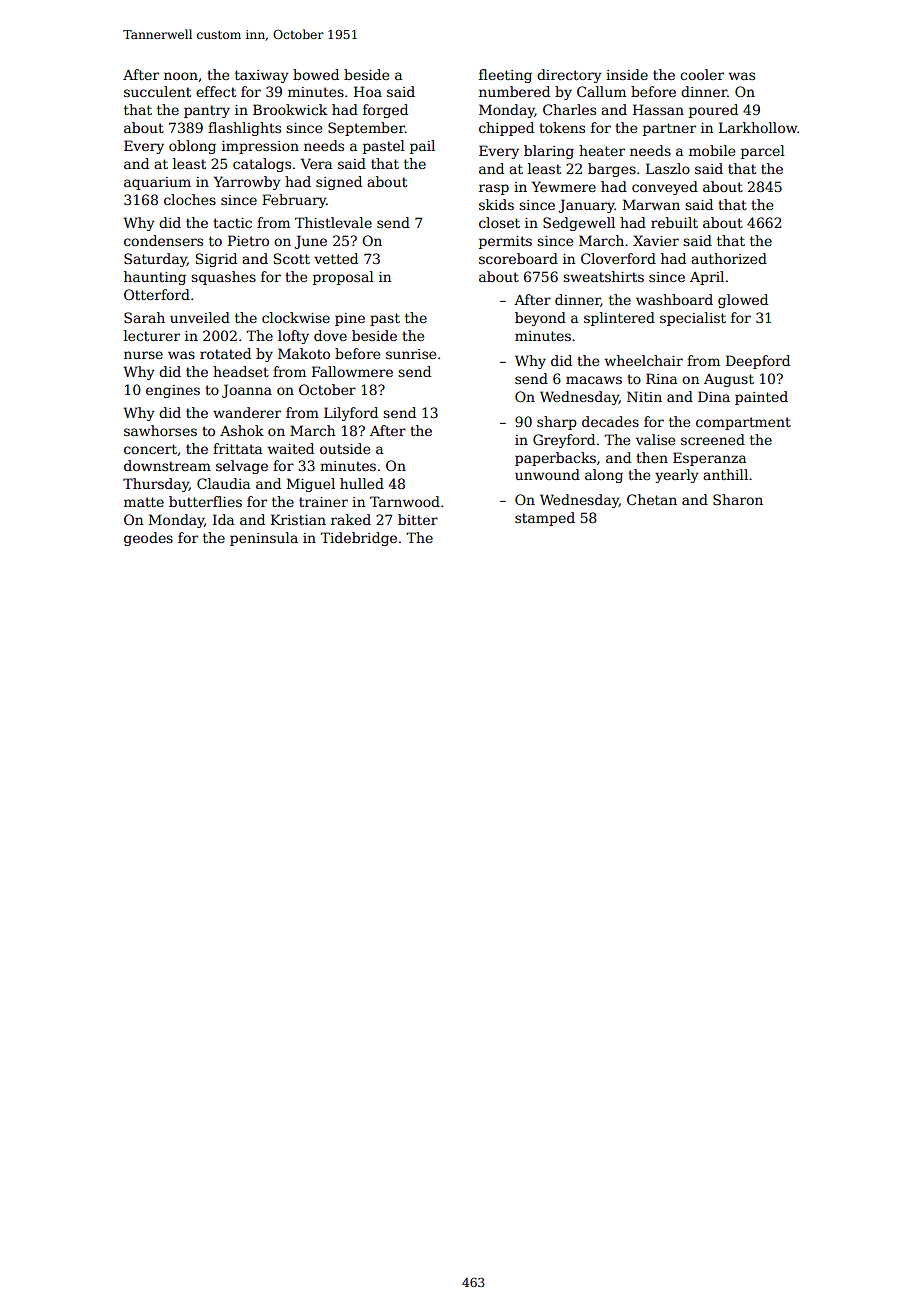  I want to click on sharp, so click(557, 423).
